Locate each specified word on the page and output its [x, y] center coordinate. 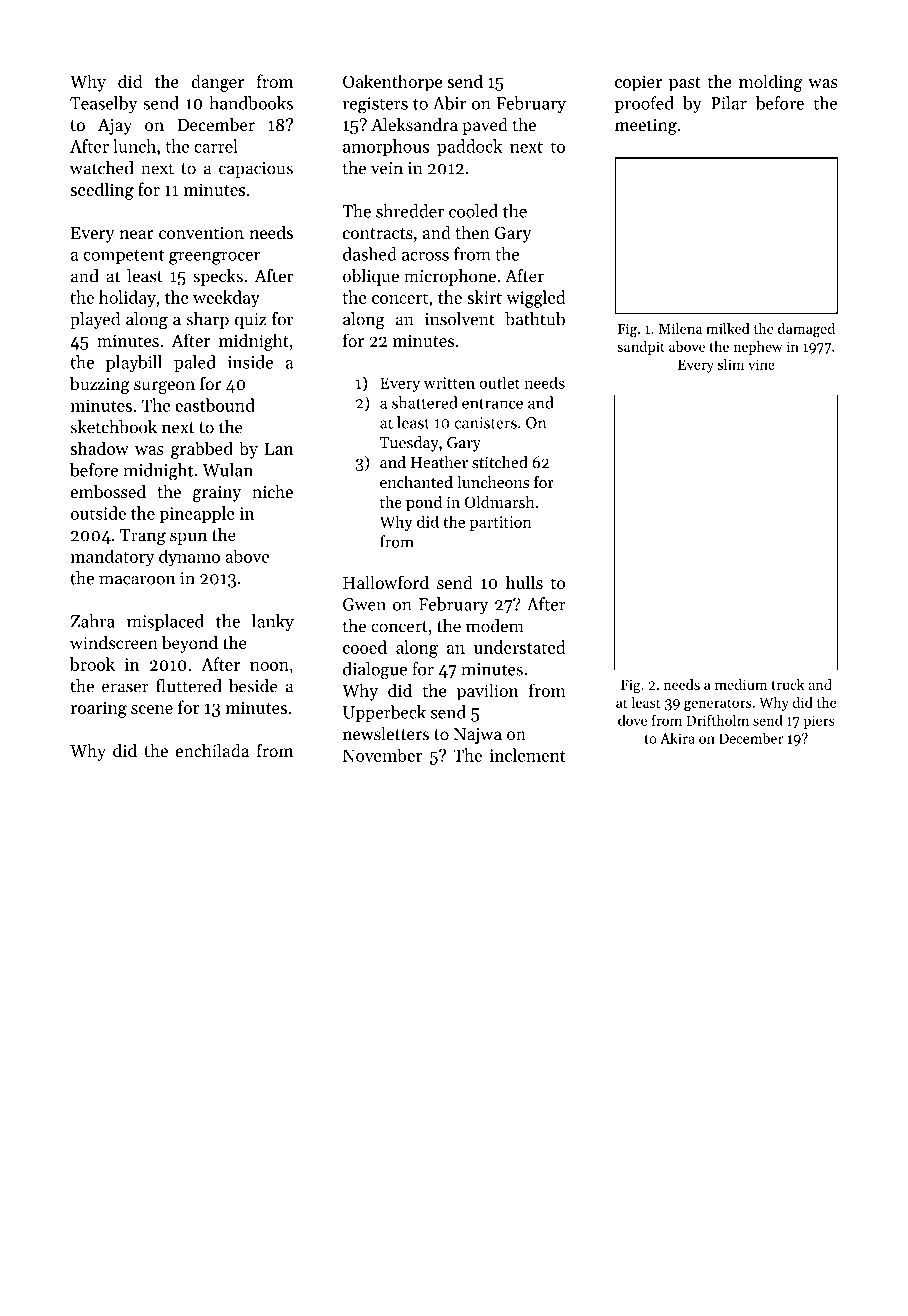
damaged [806, 330]
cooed [365, 647]
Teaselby [104, 104]
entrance [492, 403]
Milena [680, 328]
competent [123, 256]
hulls [524, 582]
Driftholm [717, 720]
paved [485, 126]
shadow [99, 448]
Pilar [729, 103]
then [472, 232]
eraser [125, 688]
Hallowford [386, 582]
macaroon [137, 580]
